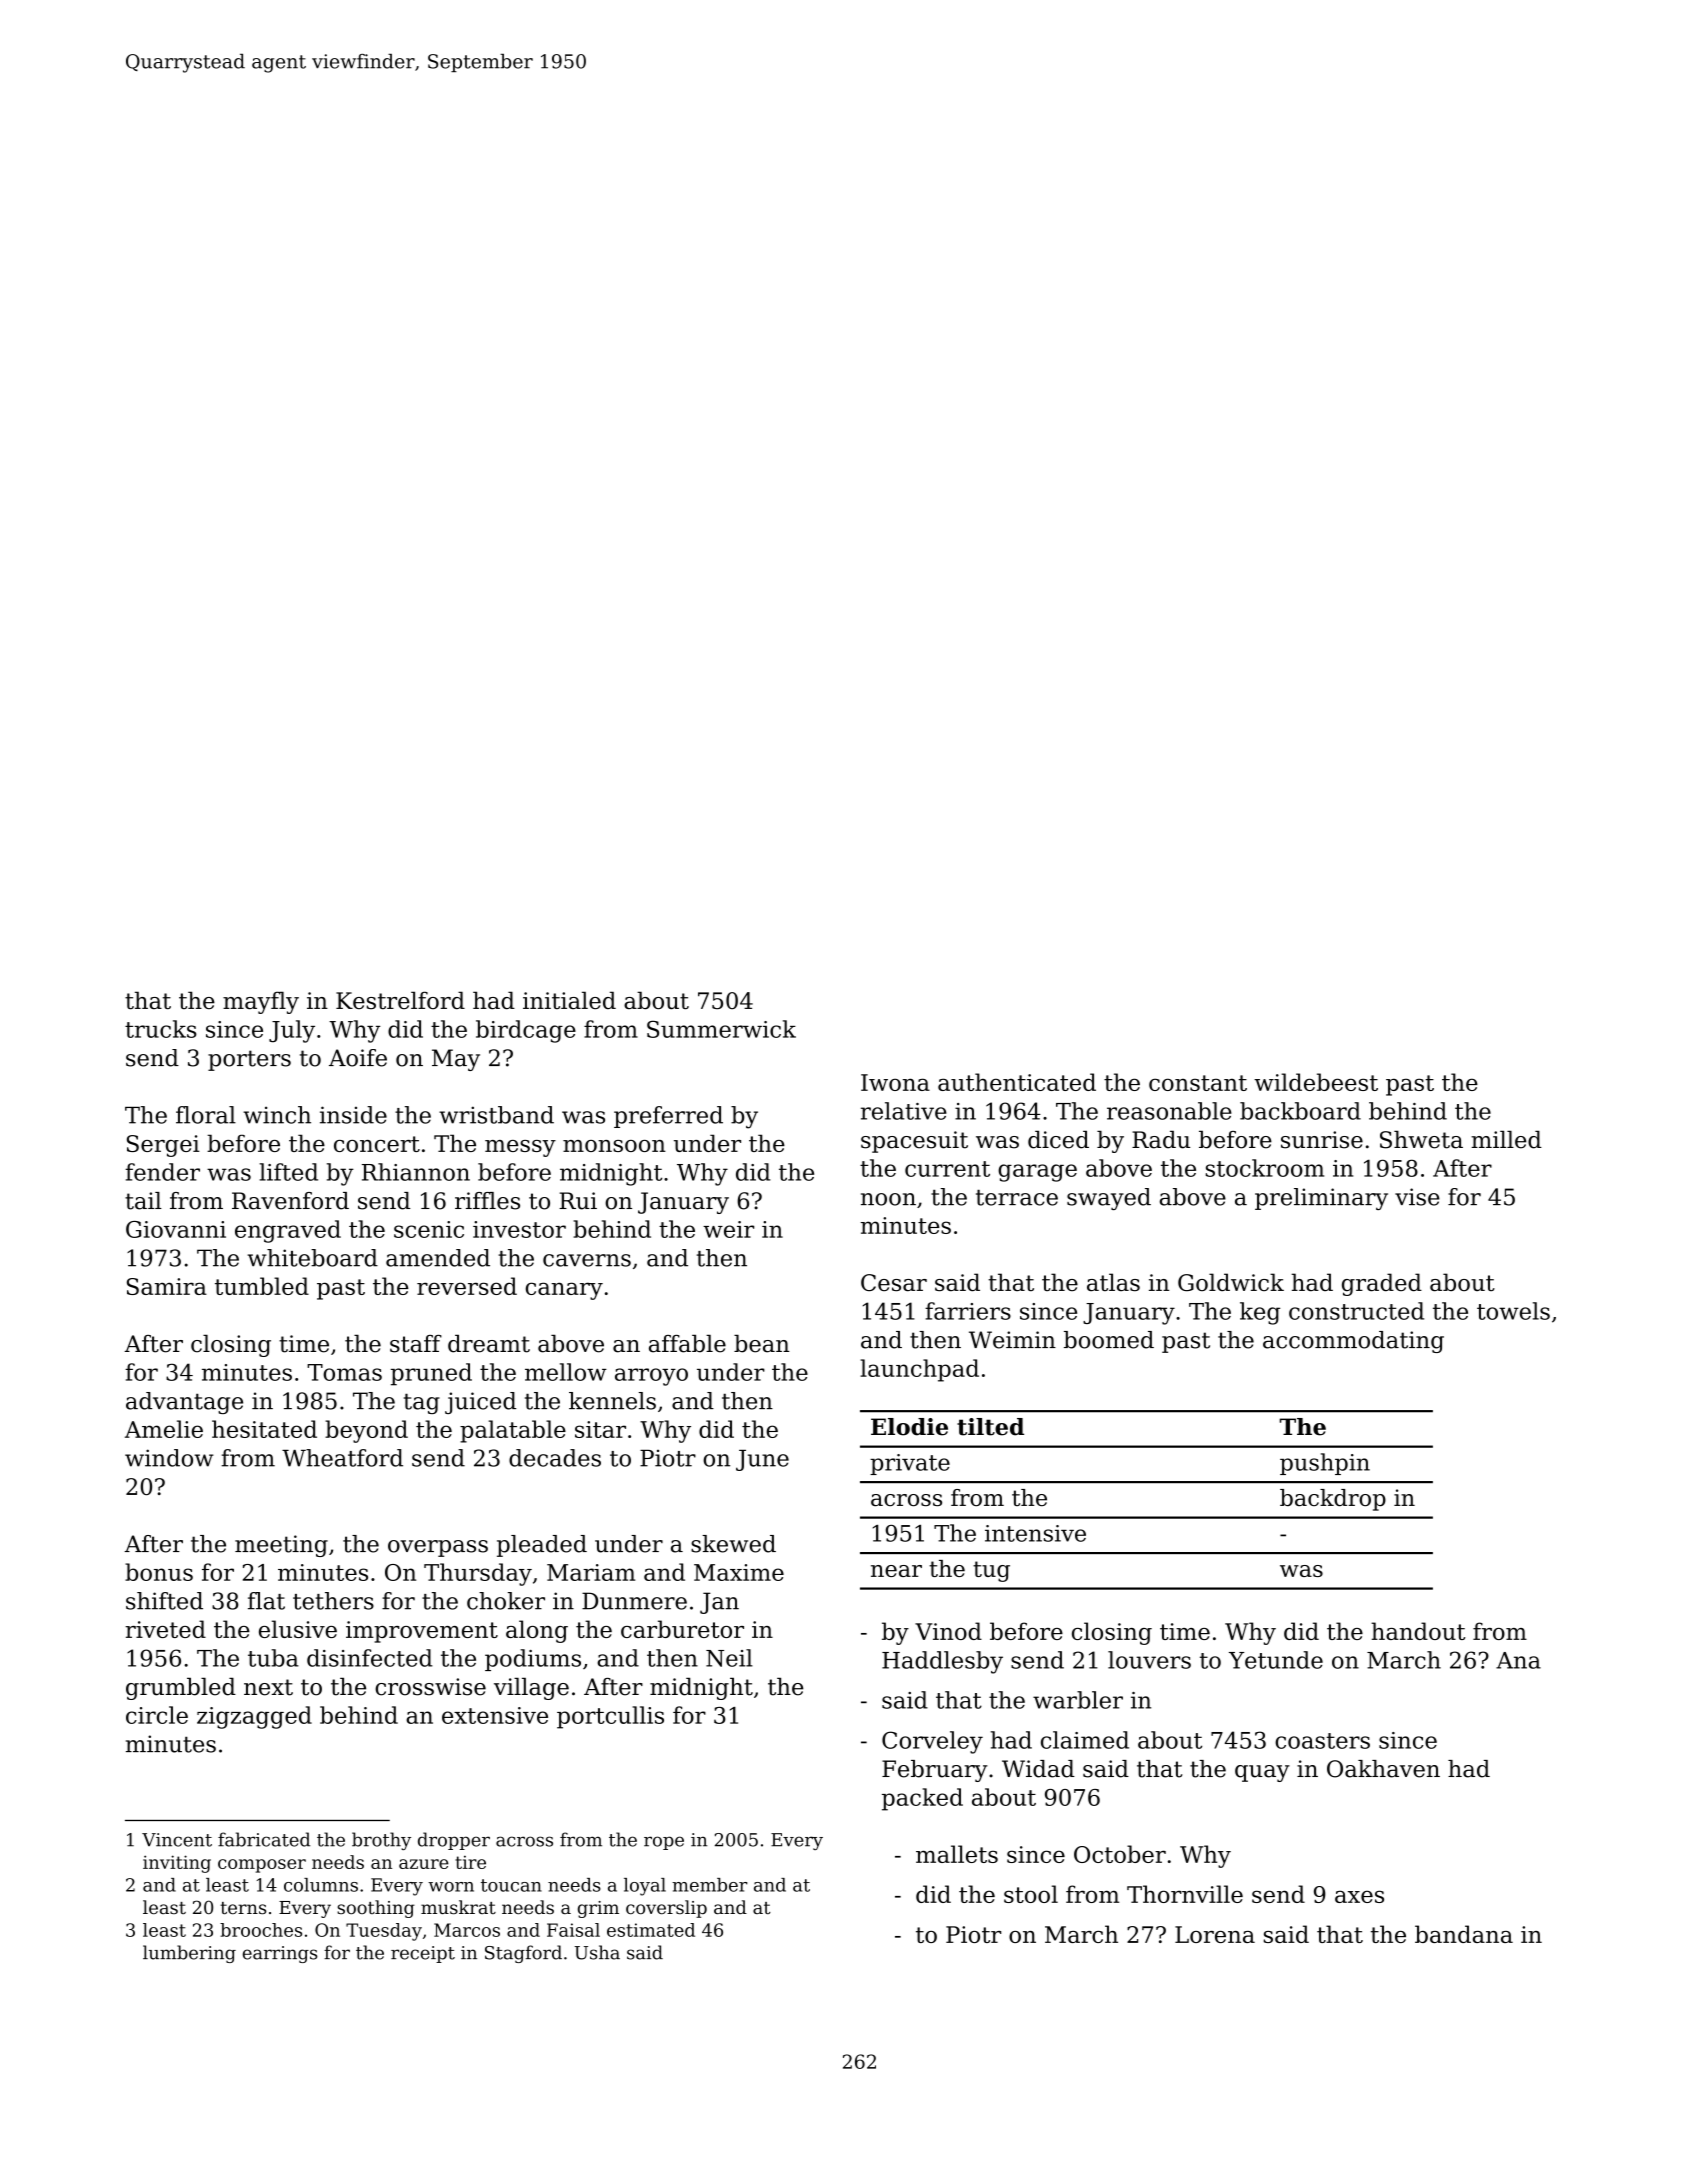  I want to click on reversed, so click(467, 1286).
